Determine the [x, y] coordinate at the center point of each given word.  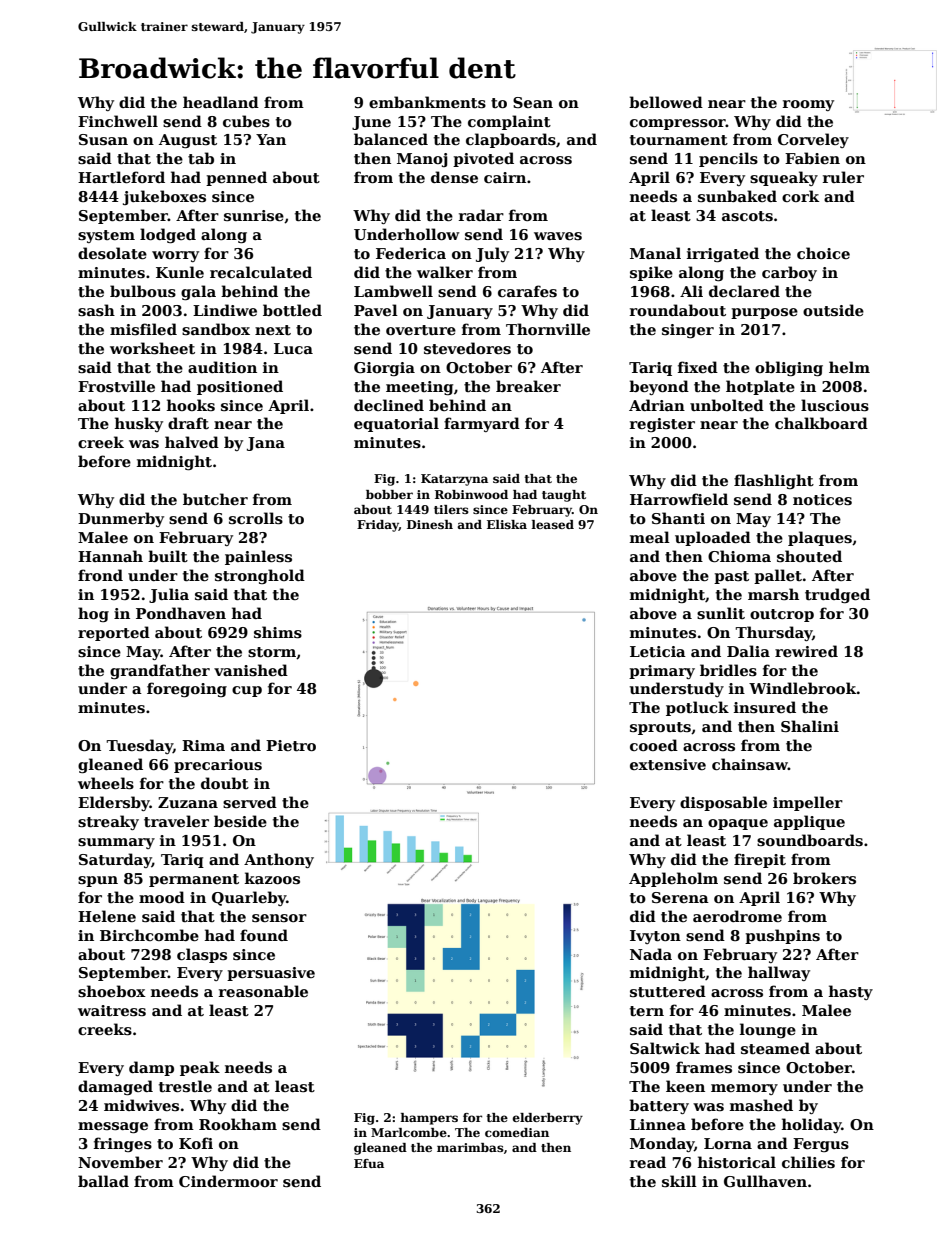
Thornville [548, 329]
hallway [779, 973]
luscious [835, 405]
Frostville [116, 386]
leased [552, 524]
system [106, 236]
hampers [429, 1119]
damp [151, 1068]
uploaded [713, 538]
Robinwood [471, 494]
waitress [112, 1010]
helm [849, 367]
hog [93, 614]
